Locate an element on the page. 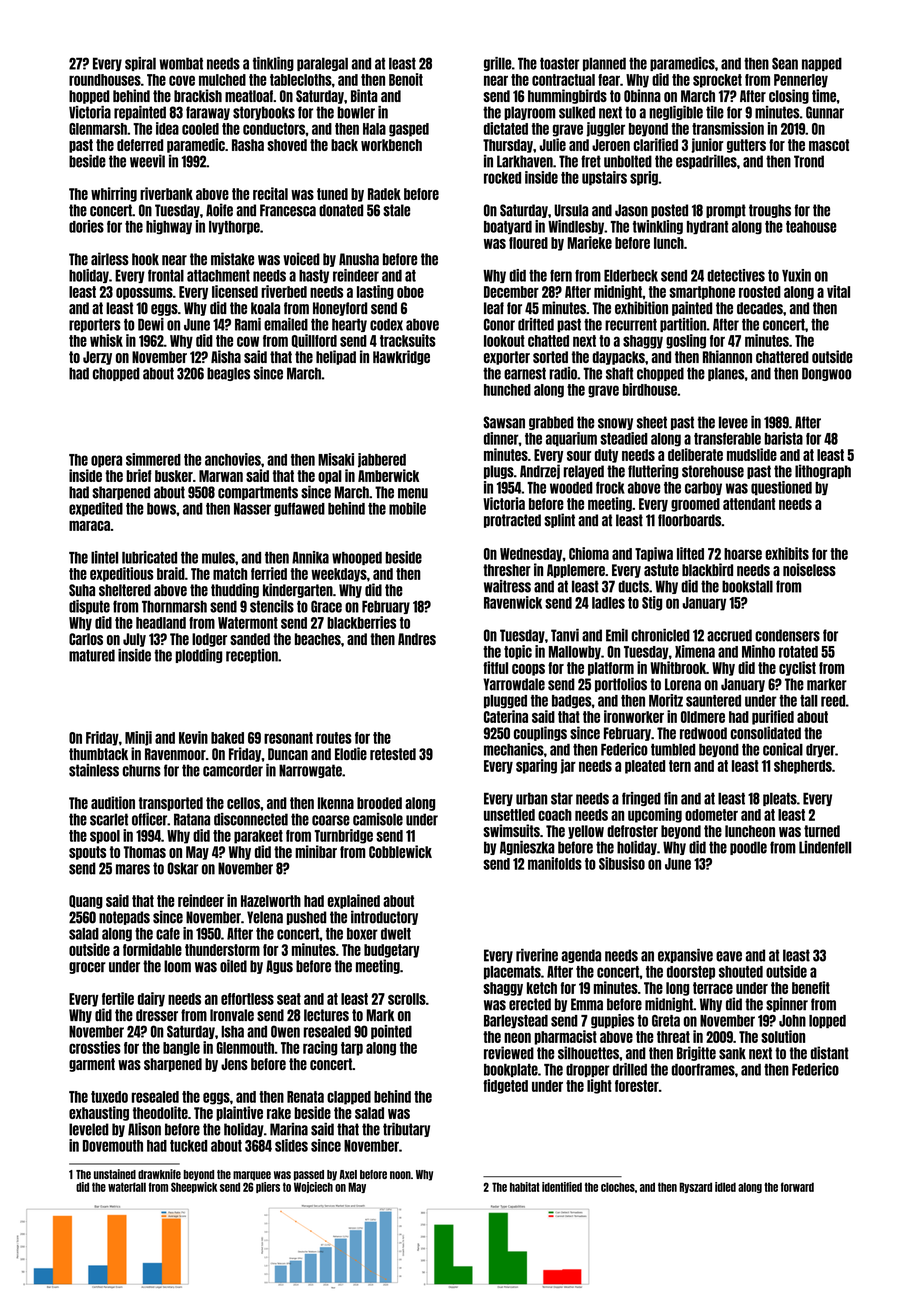 The height and width of the document is (1308, 924). barista is located at coordinates (784, 438).
